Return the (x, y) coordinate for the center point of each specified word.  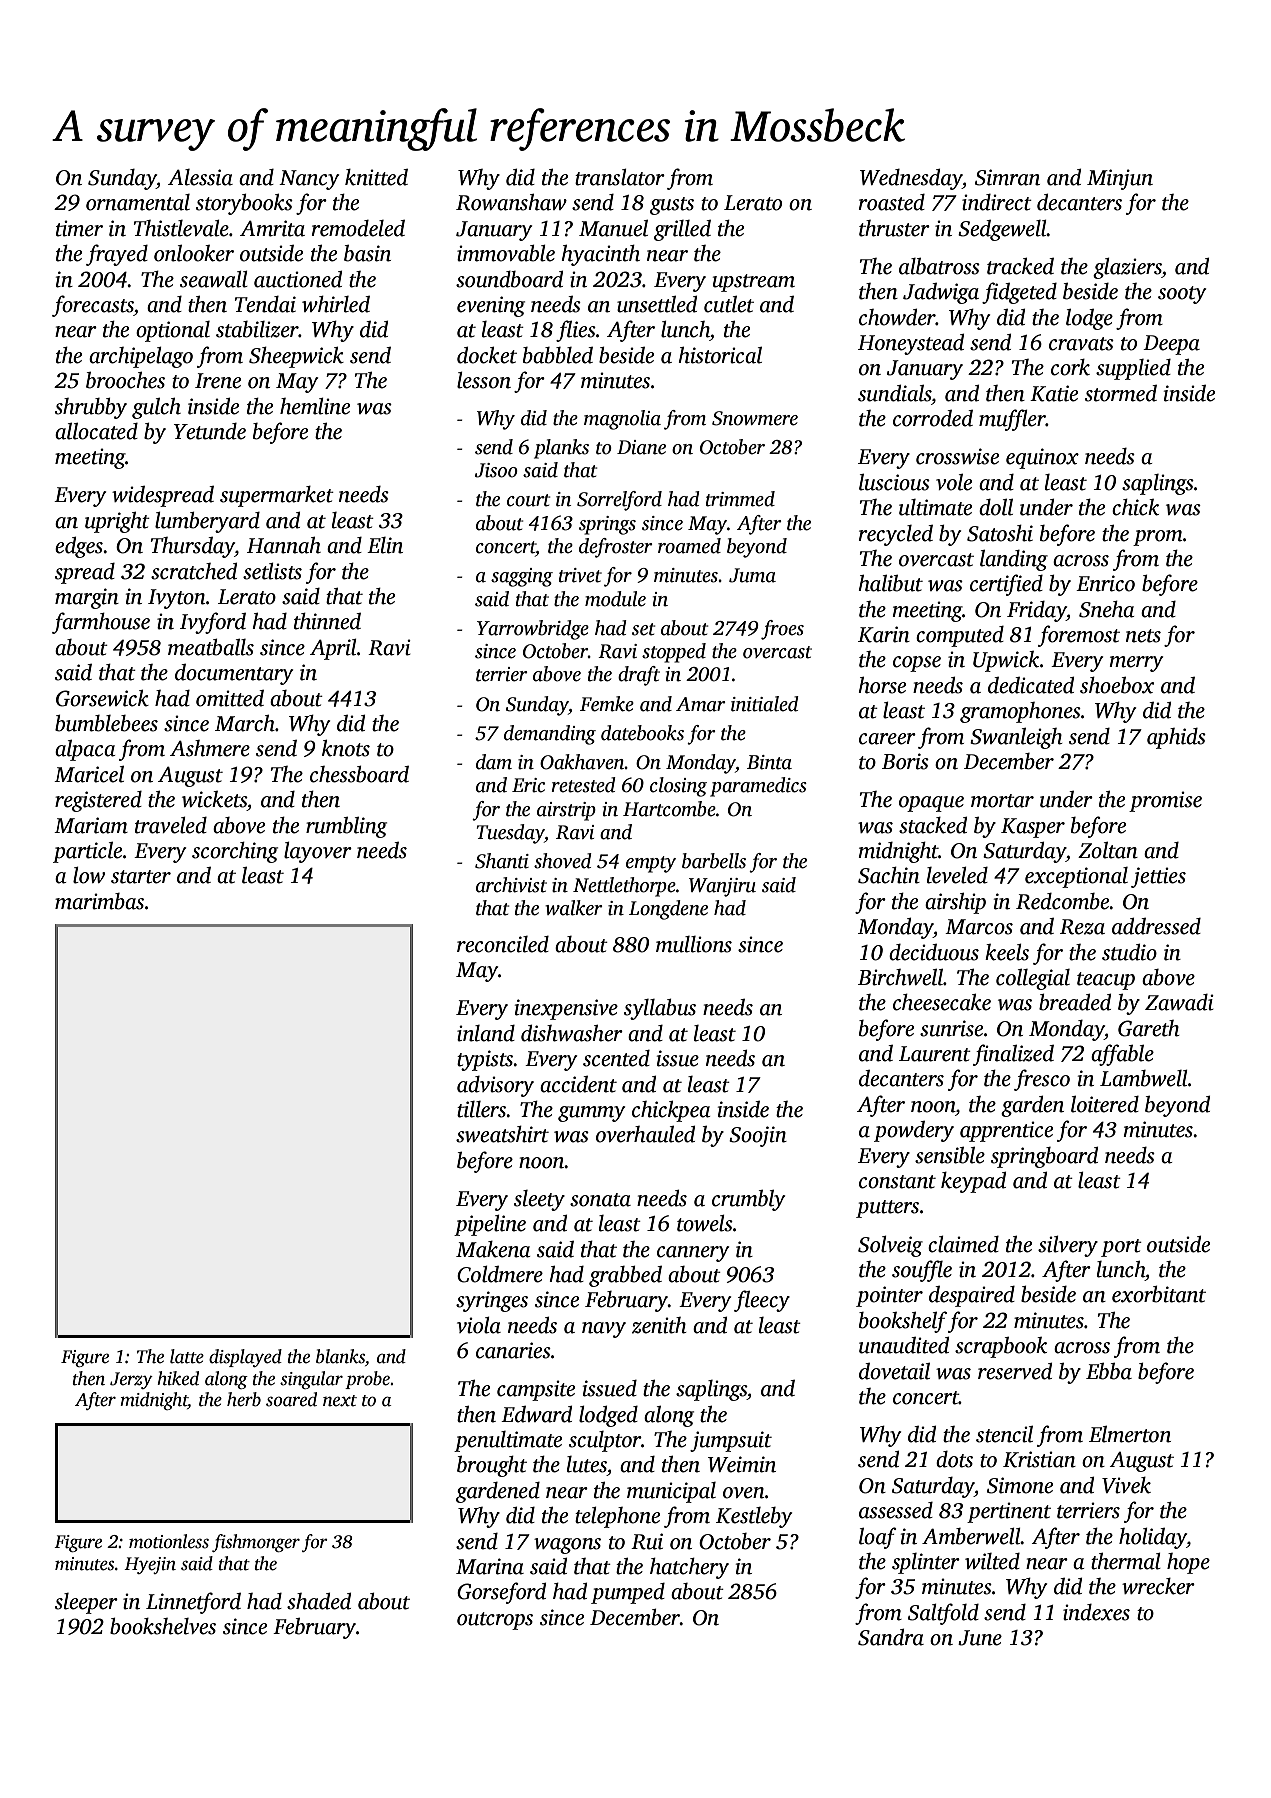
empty (651, 864)
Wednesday (911, 179)
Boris (905, 761)
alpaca (85, 750)
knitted (376, 177)
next (340, 1401)
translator (620, 177)
